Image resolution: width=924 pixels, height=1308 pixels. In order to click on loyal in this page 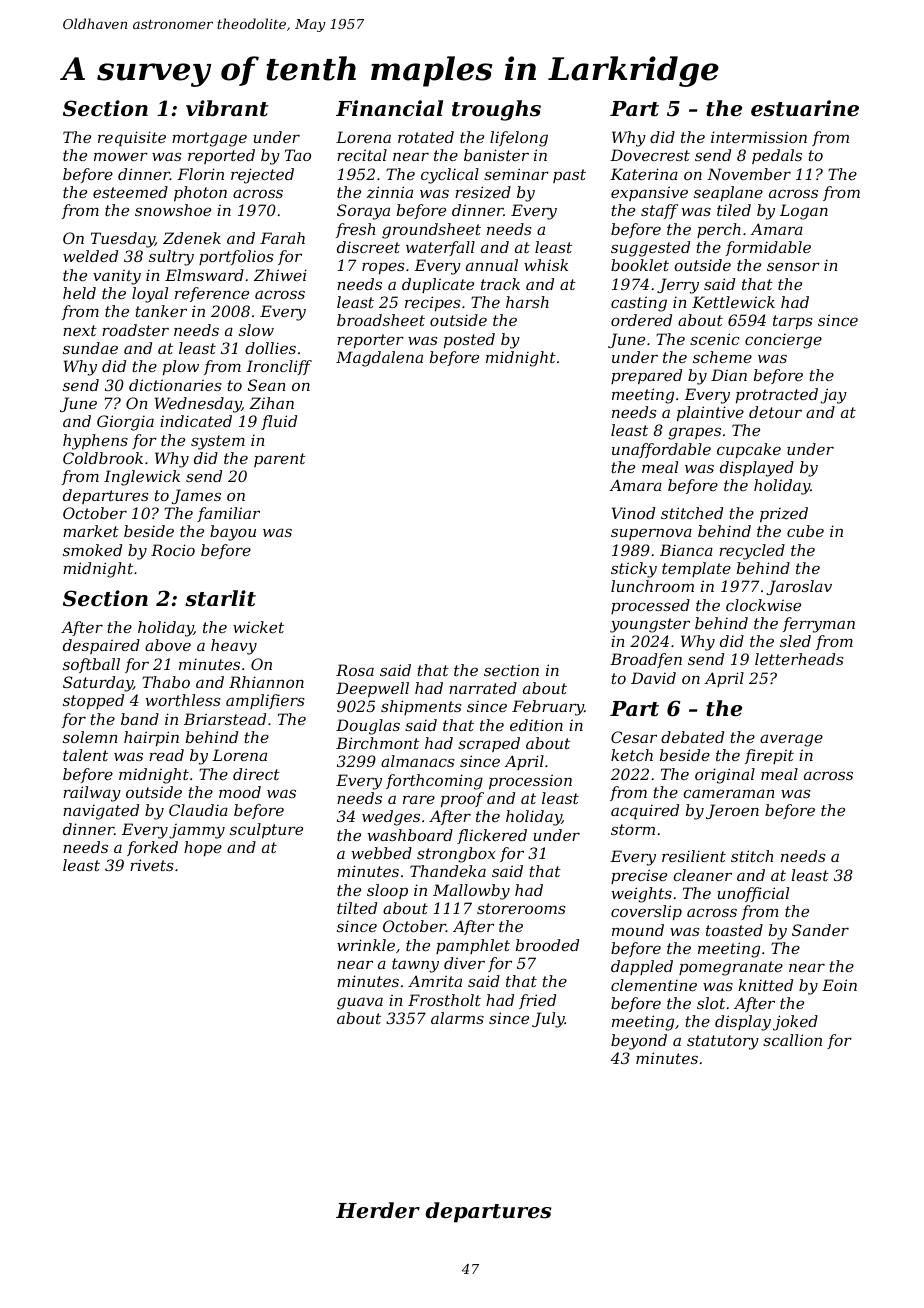, I will do `click(150, 295)`.
